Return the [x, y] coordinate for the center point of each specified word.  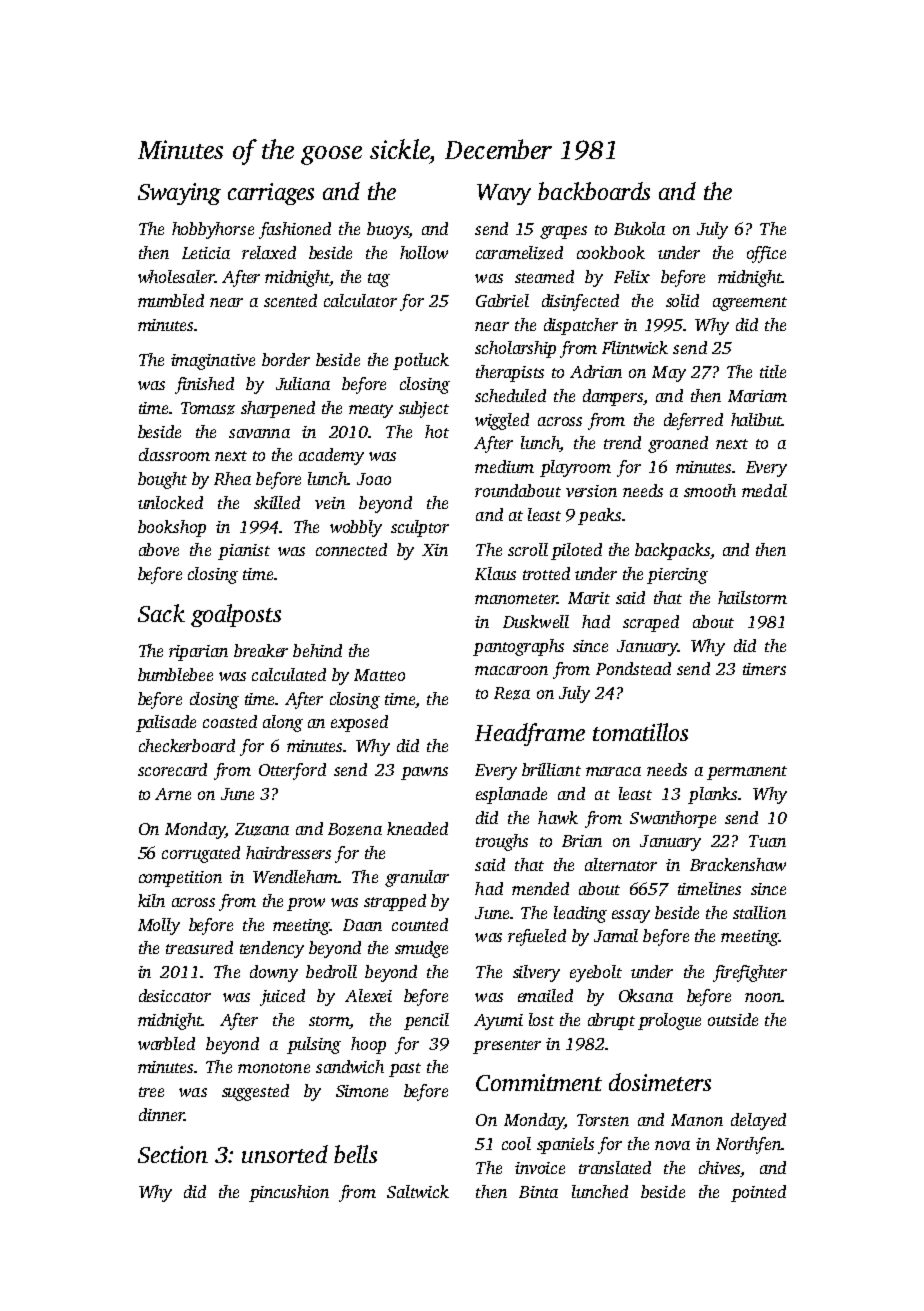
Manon [697, 1120]
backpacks [672, 551]
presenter [507, 1047]
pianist [244, 552]
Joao [374, 479]
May [669, 374]
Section [173, 1154]
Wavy [504, 194]
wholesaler [176, 276]
